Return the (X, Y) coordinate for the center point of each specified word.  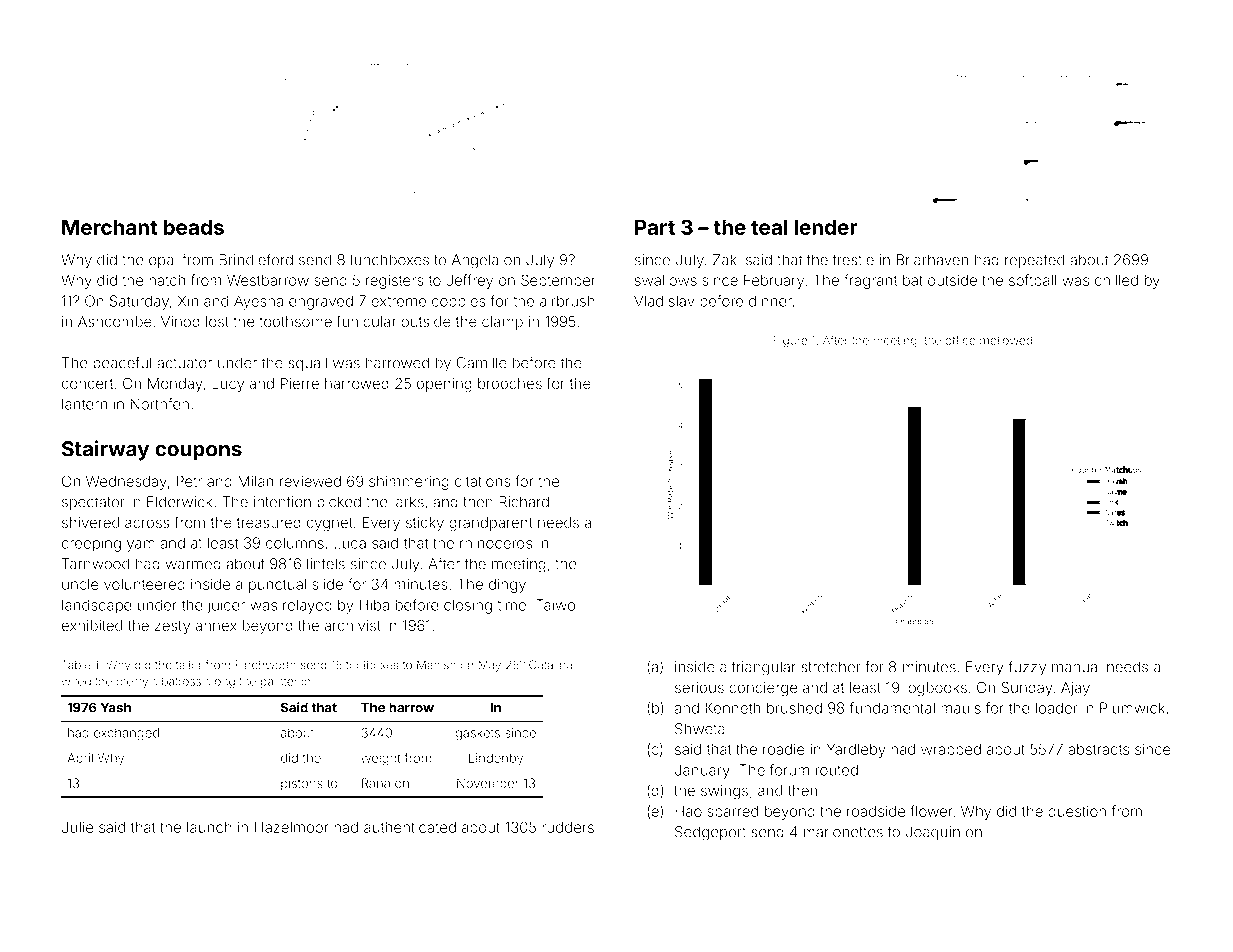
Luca (350, 543)
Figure (790, 342)
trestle (853, 260)
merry (132, 684)
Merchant (110, 227)
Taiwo (555, 605)
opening (444, 385)
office (960, 340)
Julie (77, 827)
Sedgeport (710, 833)
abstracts (1098, 749)
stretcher (831, 667)
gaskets (477, 734)
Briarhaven (932, 260)
